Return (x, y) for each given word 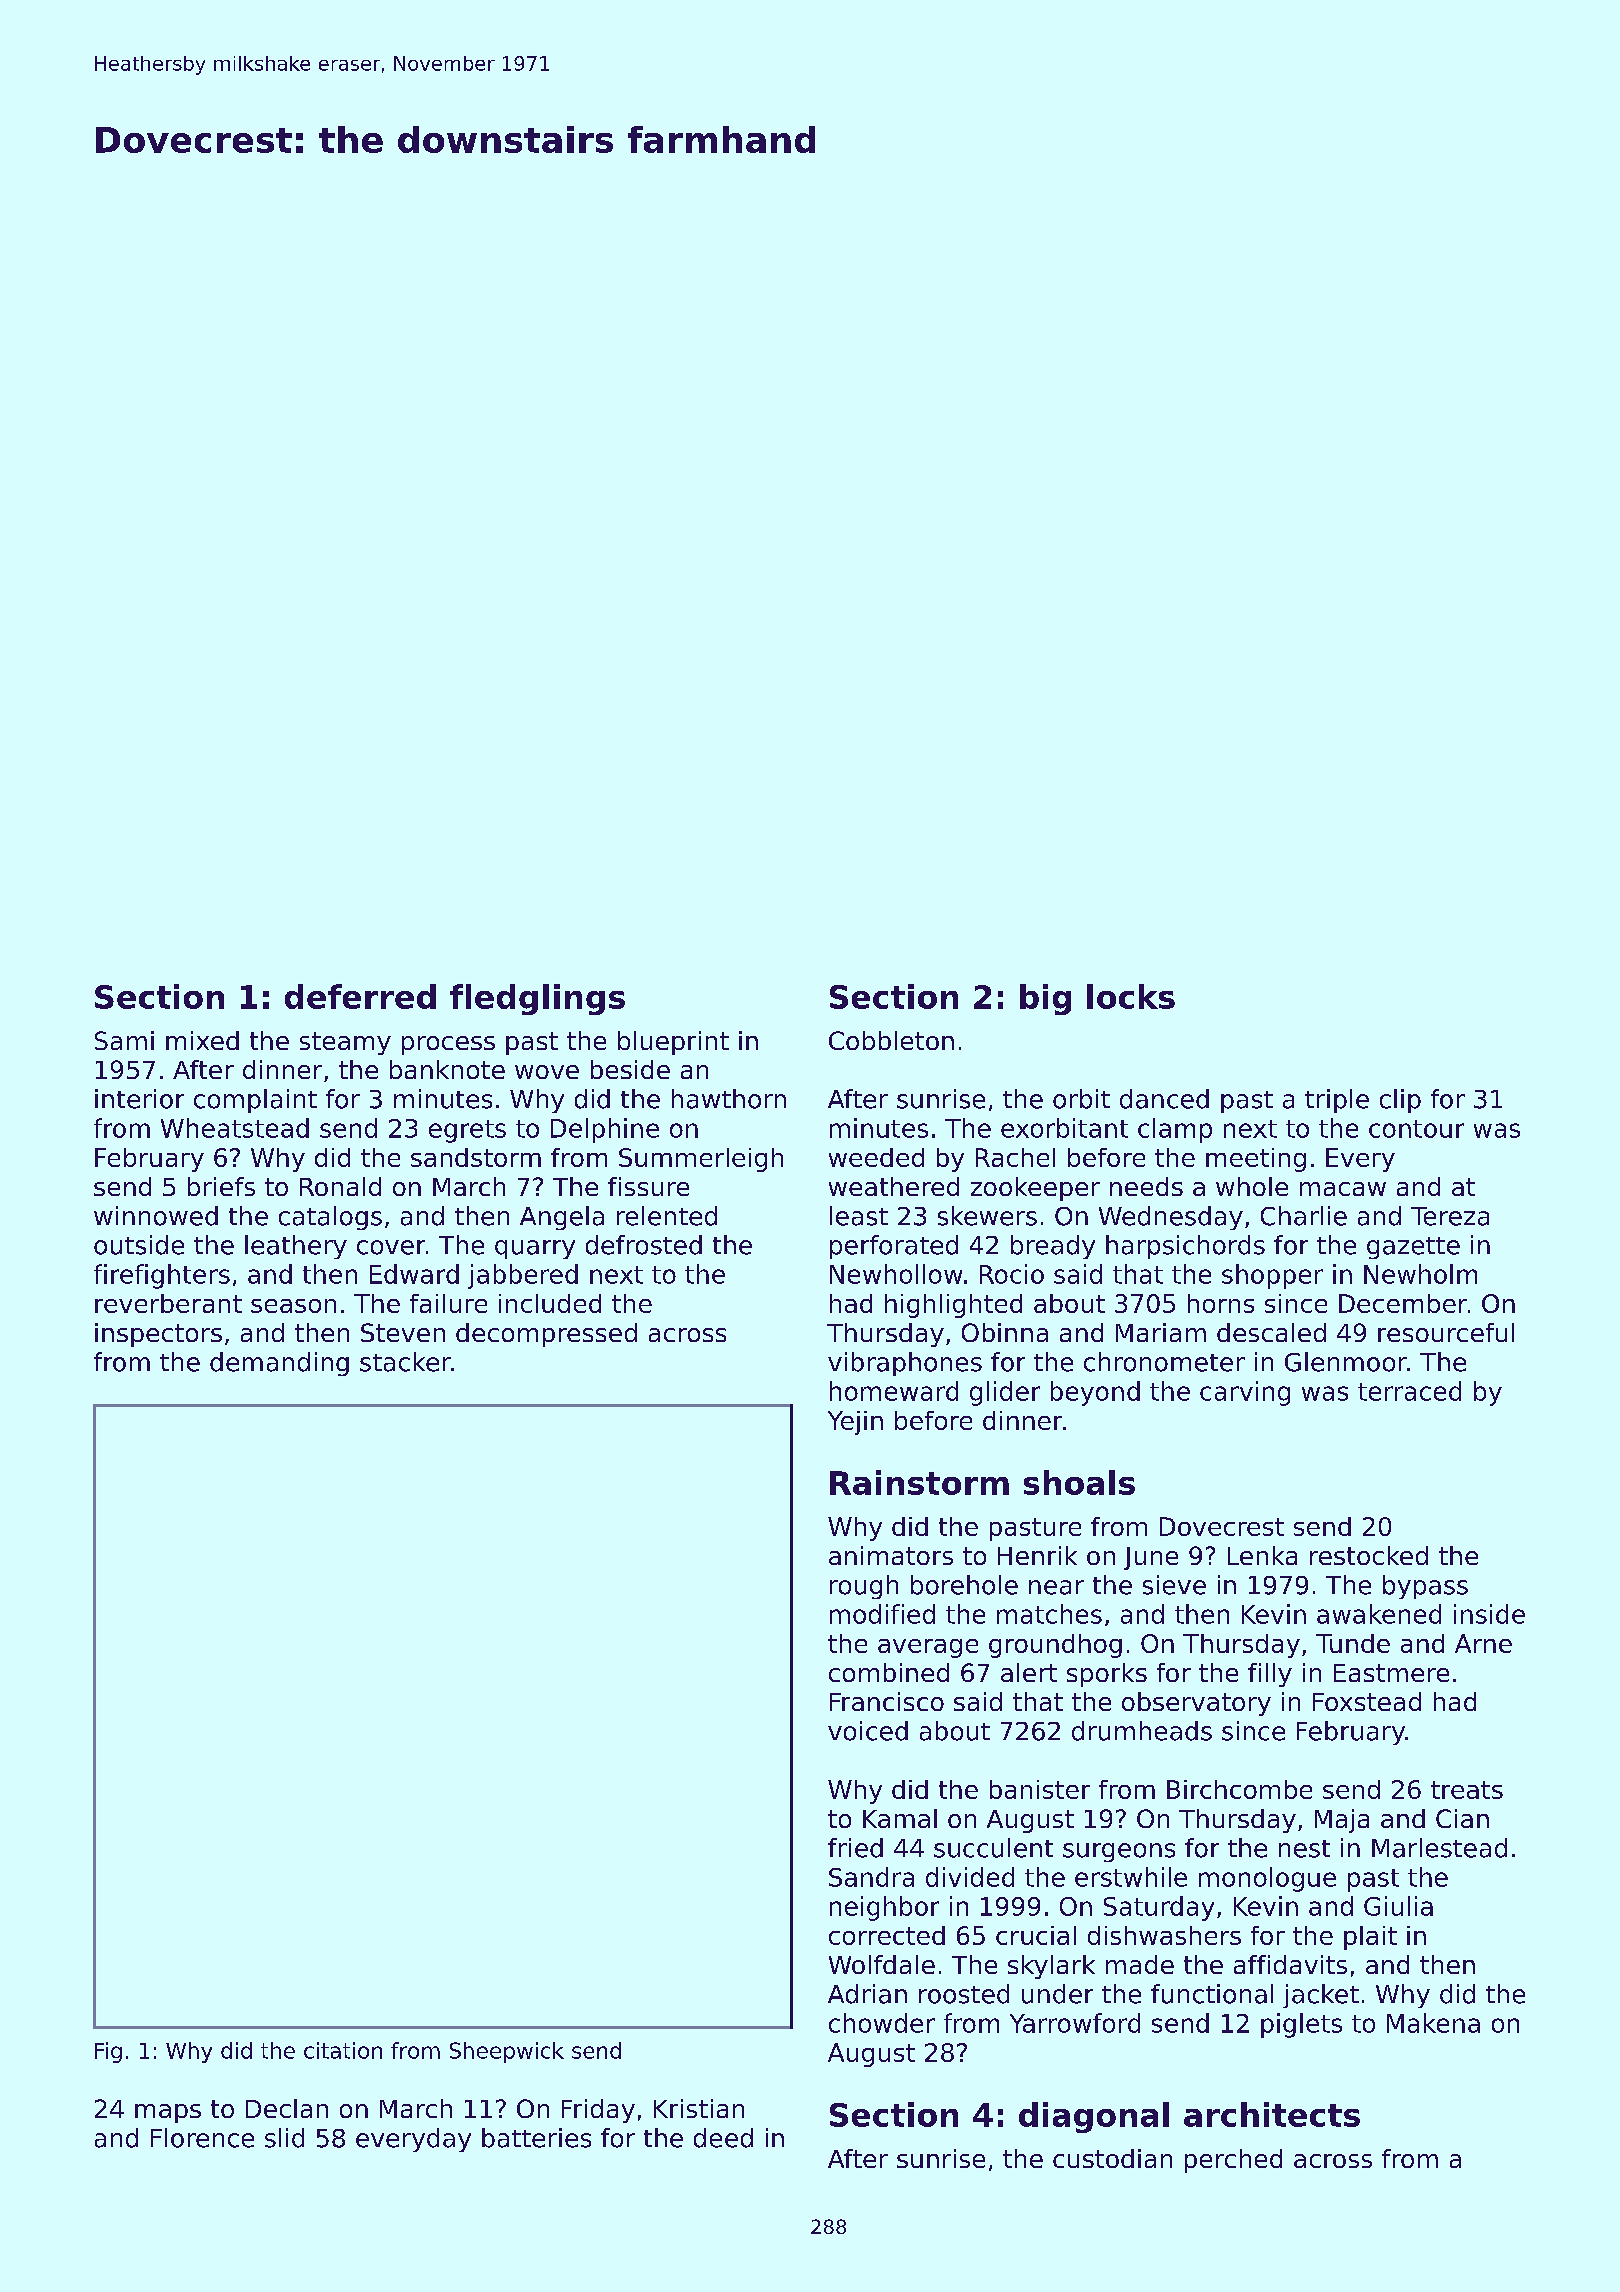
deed (723, 2138)
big (1045, 999)
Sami (124, 1040)
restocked (1369, 1555)
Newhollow (896, 1274)
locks (1131, 996)
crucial (1036, 1935)
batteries (536, 2138)
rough (864, 1587)
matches (1049, 1614)
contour (1416, 1129)
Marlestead (1439, 1848)
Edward (414, 1274)
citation (343, 2050)
